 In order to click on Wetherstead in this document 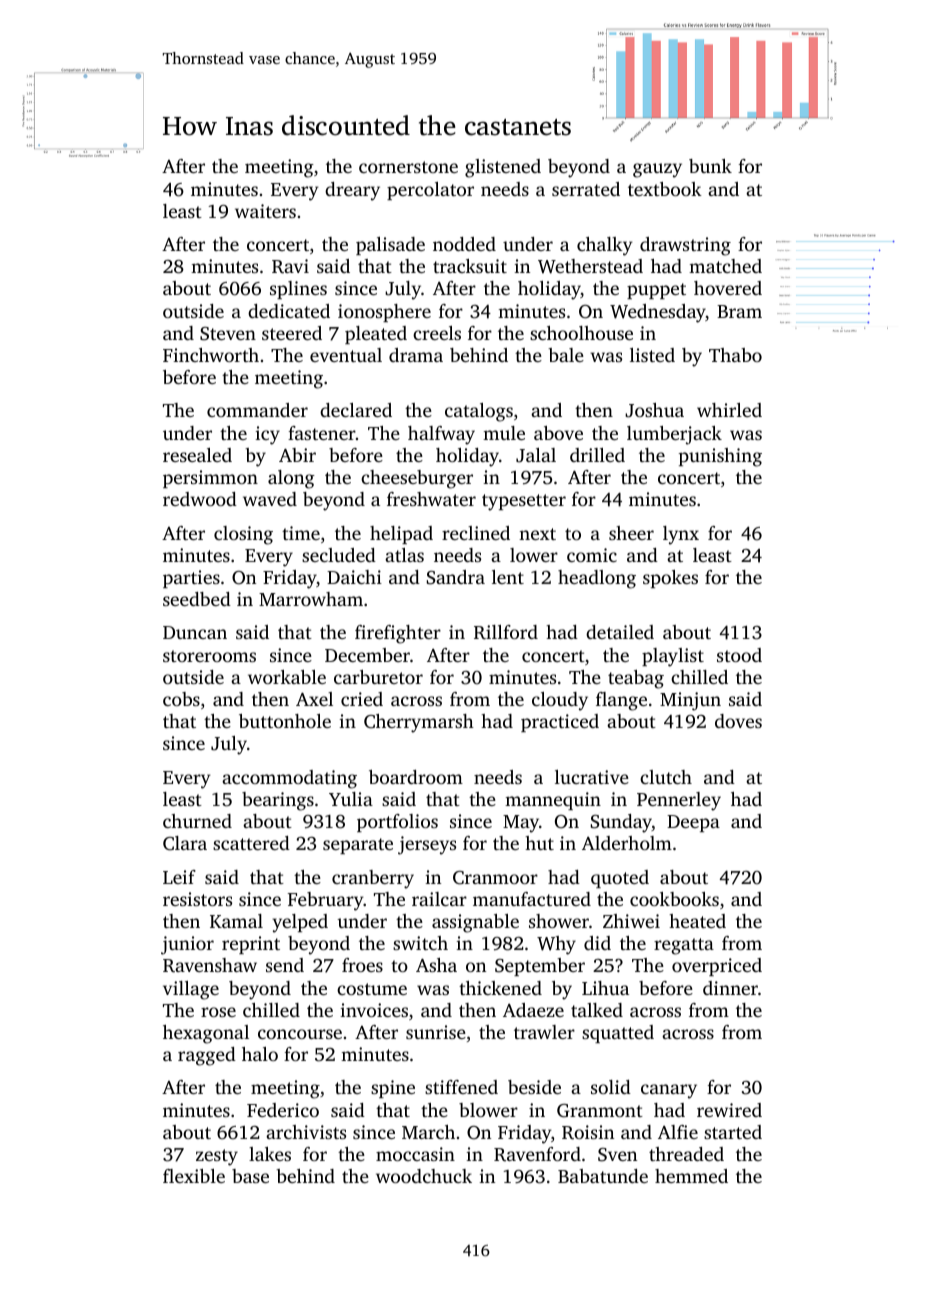, I will do `click(590, 266)`.
